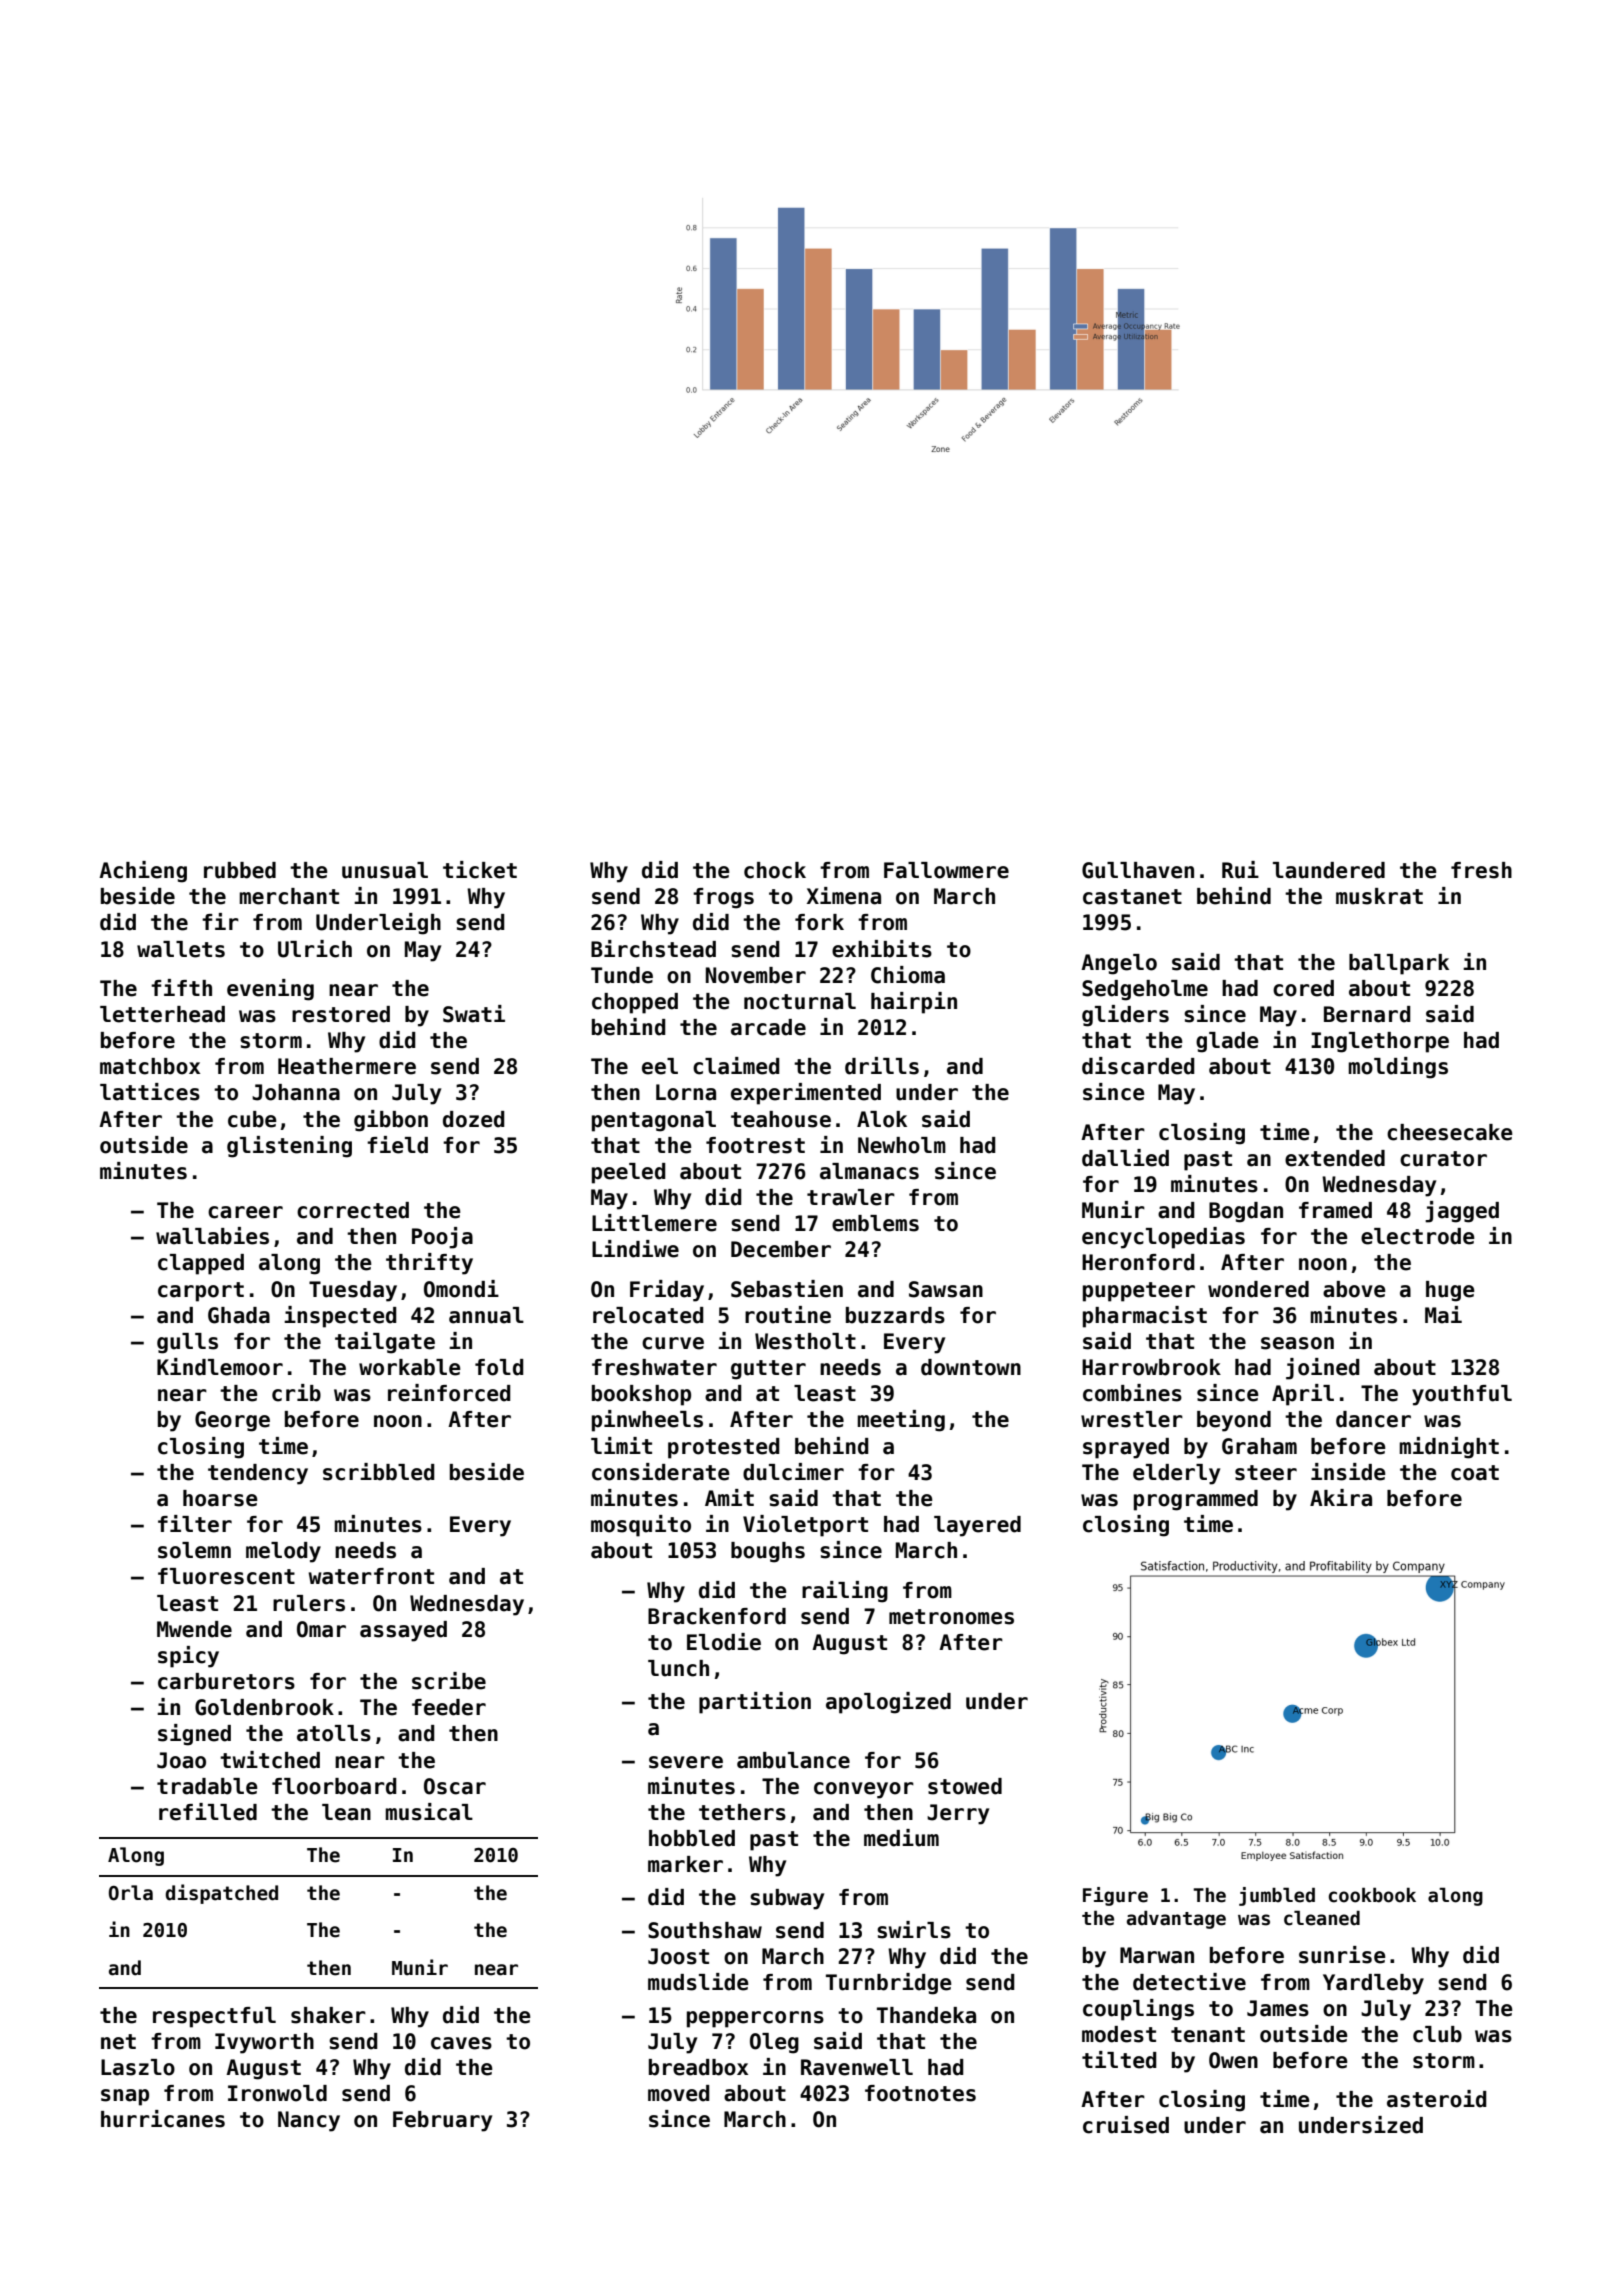  What do you see at coordinates (1475, 1473) in the screenshot?
I see `coat` at bounding box center [1475, 1473].
